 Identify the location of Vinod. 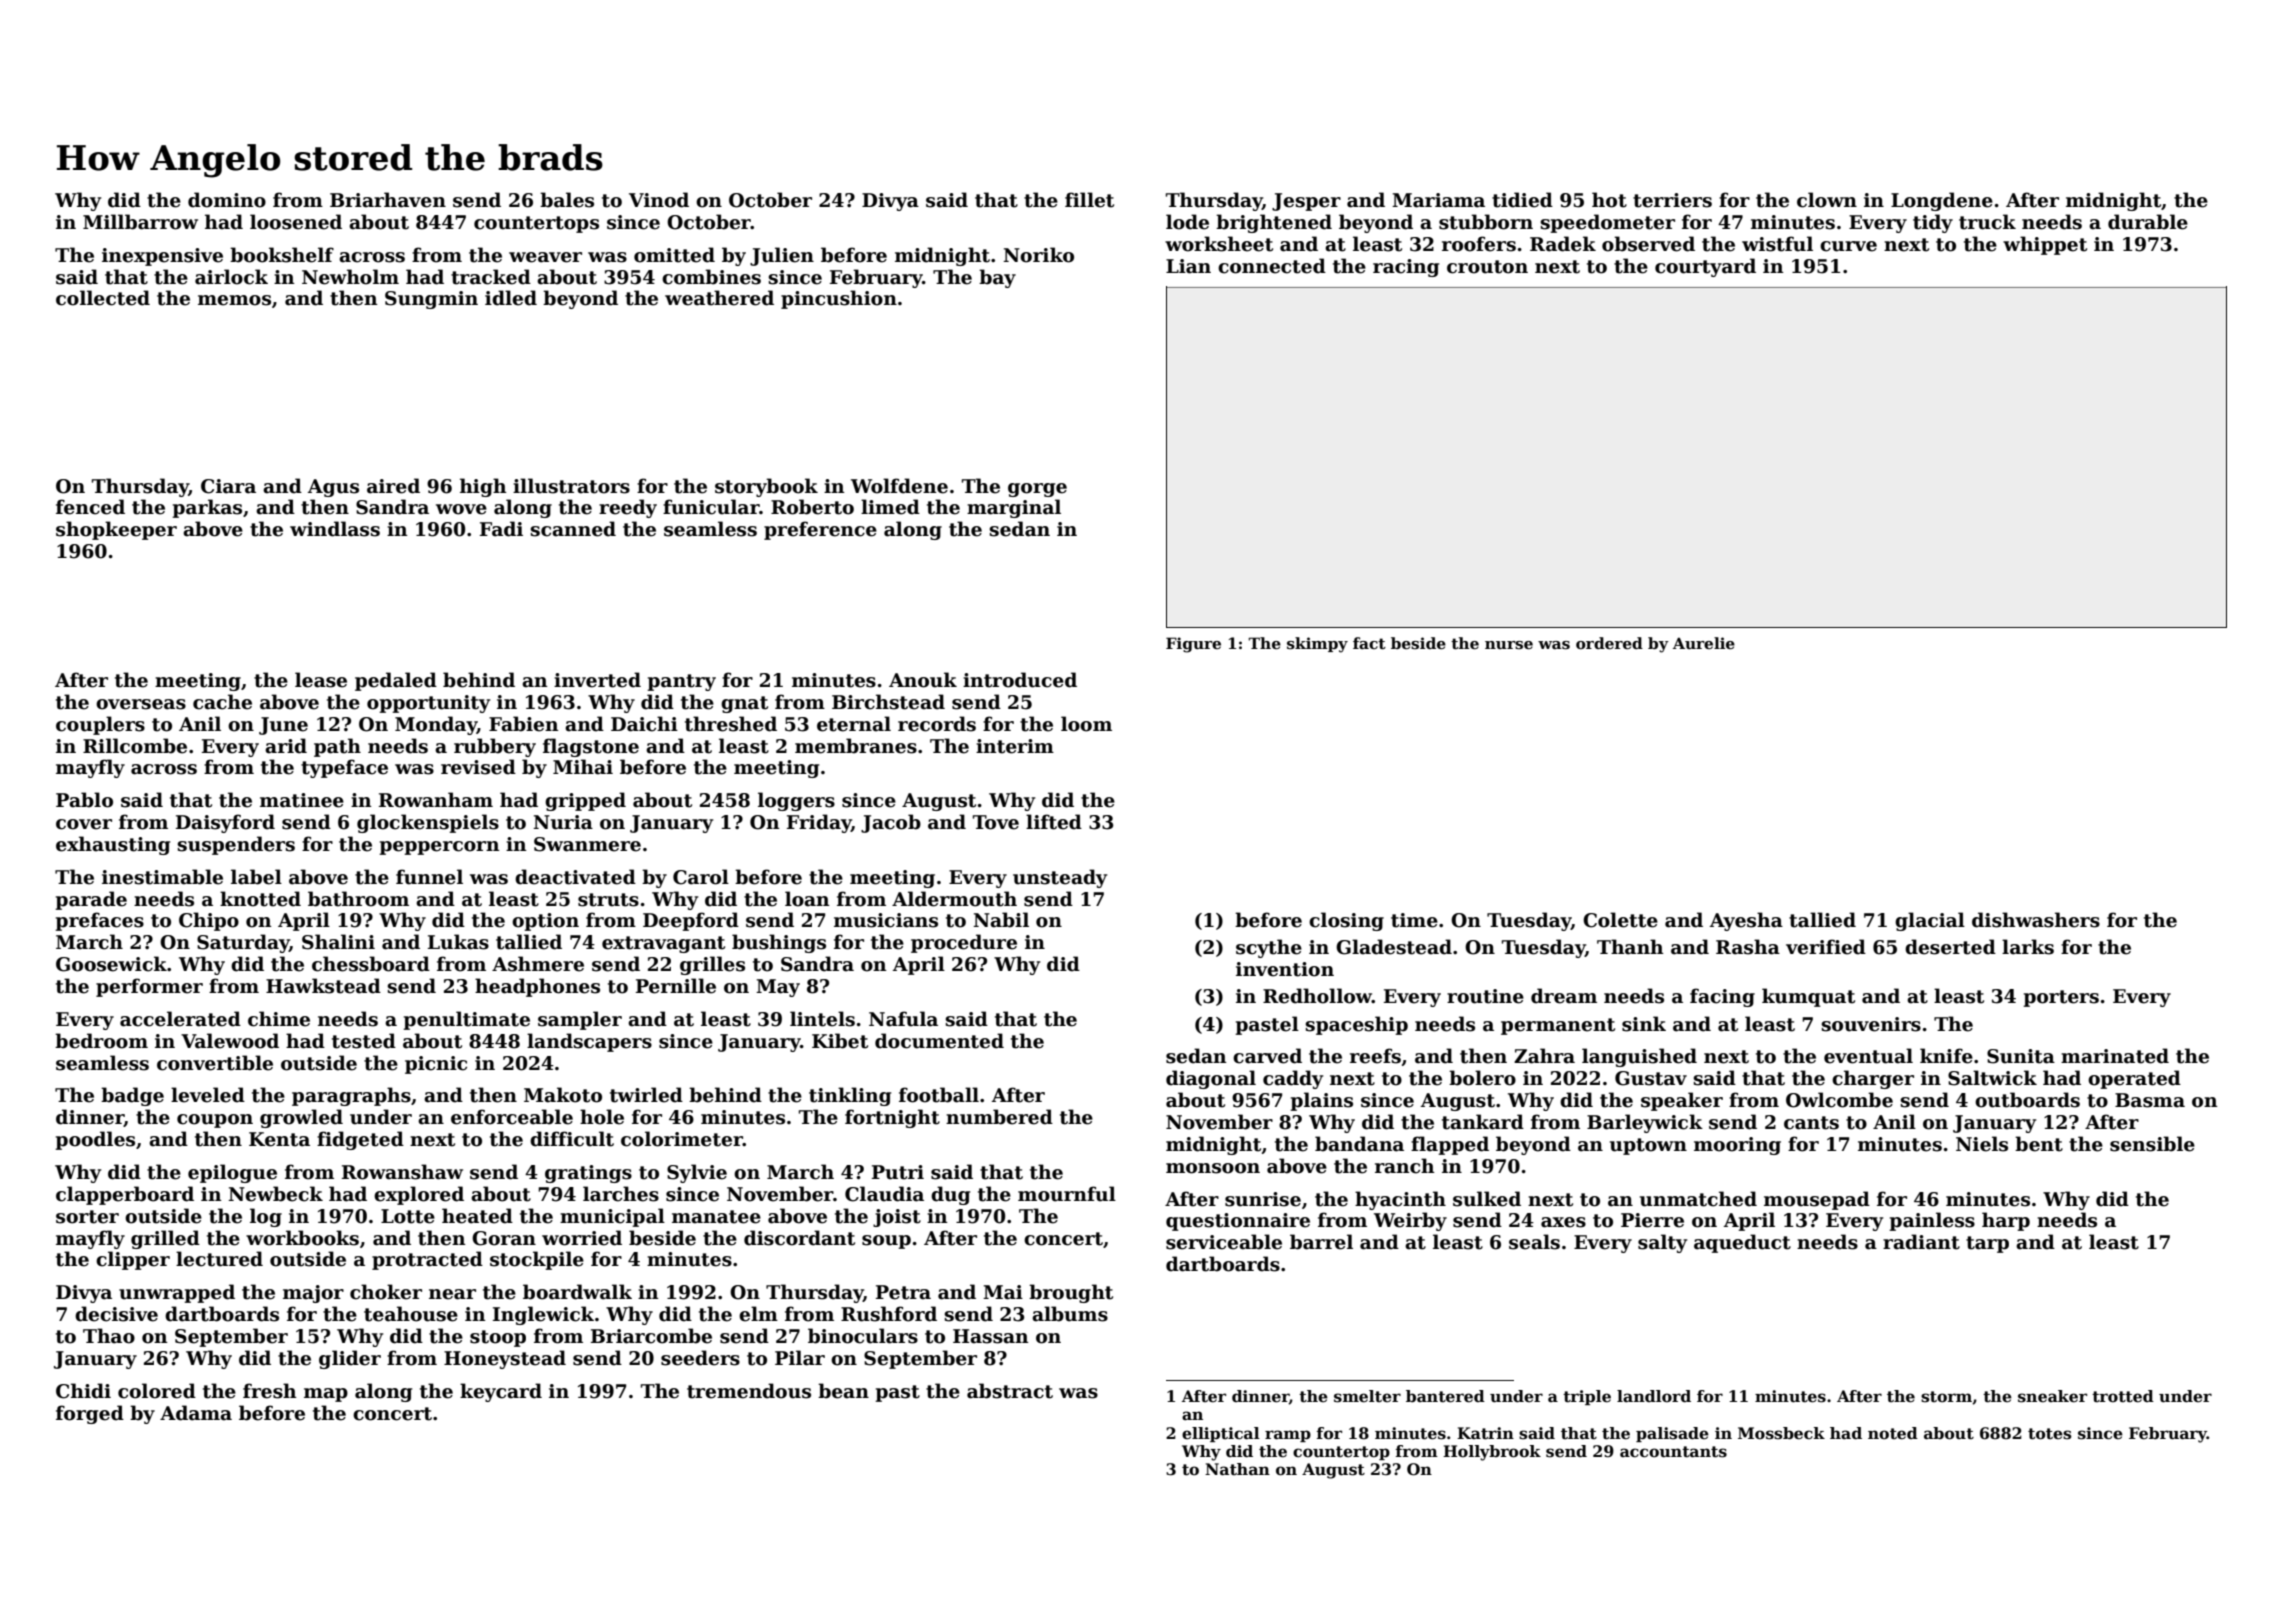
(659, 200).
